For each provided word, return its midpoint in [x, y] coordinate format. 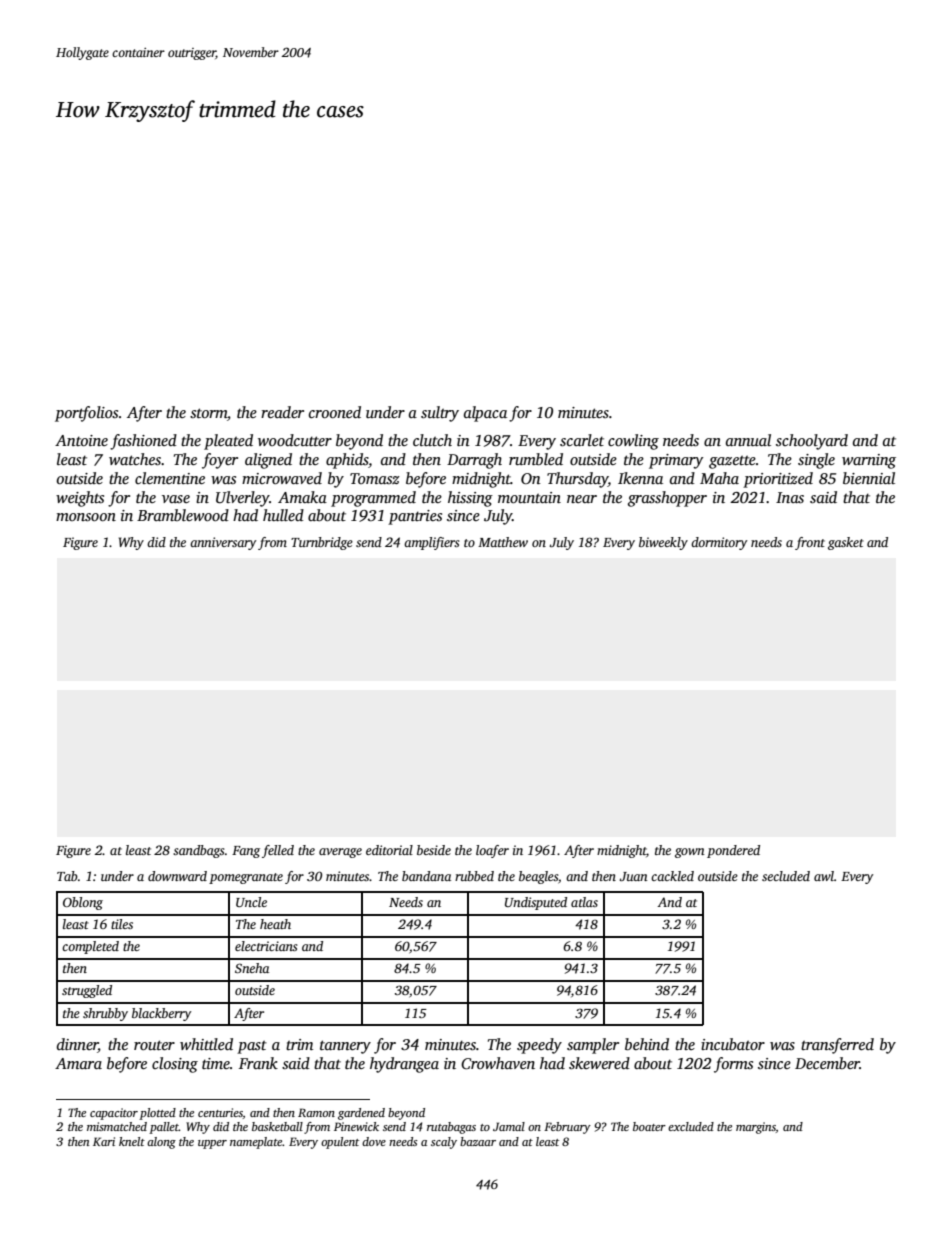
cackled [672, 876]
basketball [277, 1126]
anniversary [223, 543]
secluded [786, 876]
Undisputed [536, 903]
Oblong [83, 903]
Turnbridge [322, 543]
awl [824, 876]
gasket [846, 543]
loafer [492, 851]
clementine [170, 478]
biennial [869, 478]
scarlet [582, 440]
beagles [538, 877]
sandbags [199, 851]
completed [90, 947]
